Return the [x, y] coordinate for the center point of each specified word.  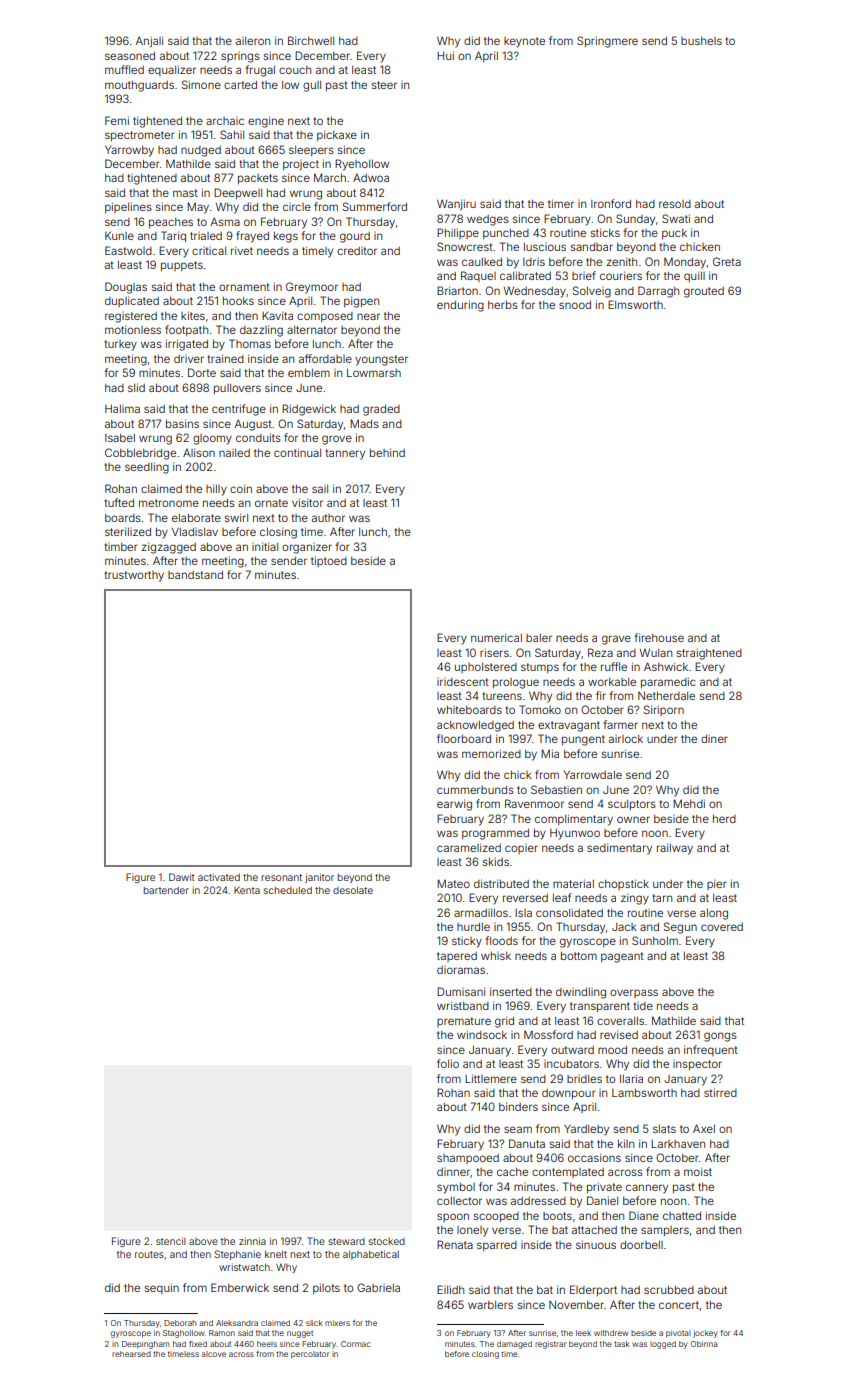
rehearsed [131, 1354]
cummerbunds [475, 790]
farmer [620, 724]
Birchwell [311, 40]
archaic [225, 121]
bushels [701, 41]
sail [320, 489]
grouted [704, 292]
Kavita [277, 315]
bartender [166, 890]
